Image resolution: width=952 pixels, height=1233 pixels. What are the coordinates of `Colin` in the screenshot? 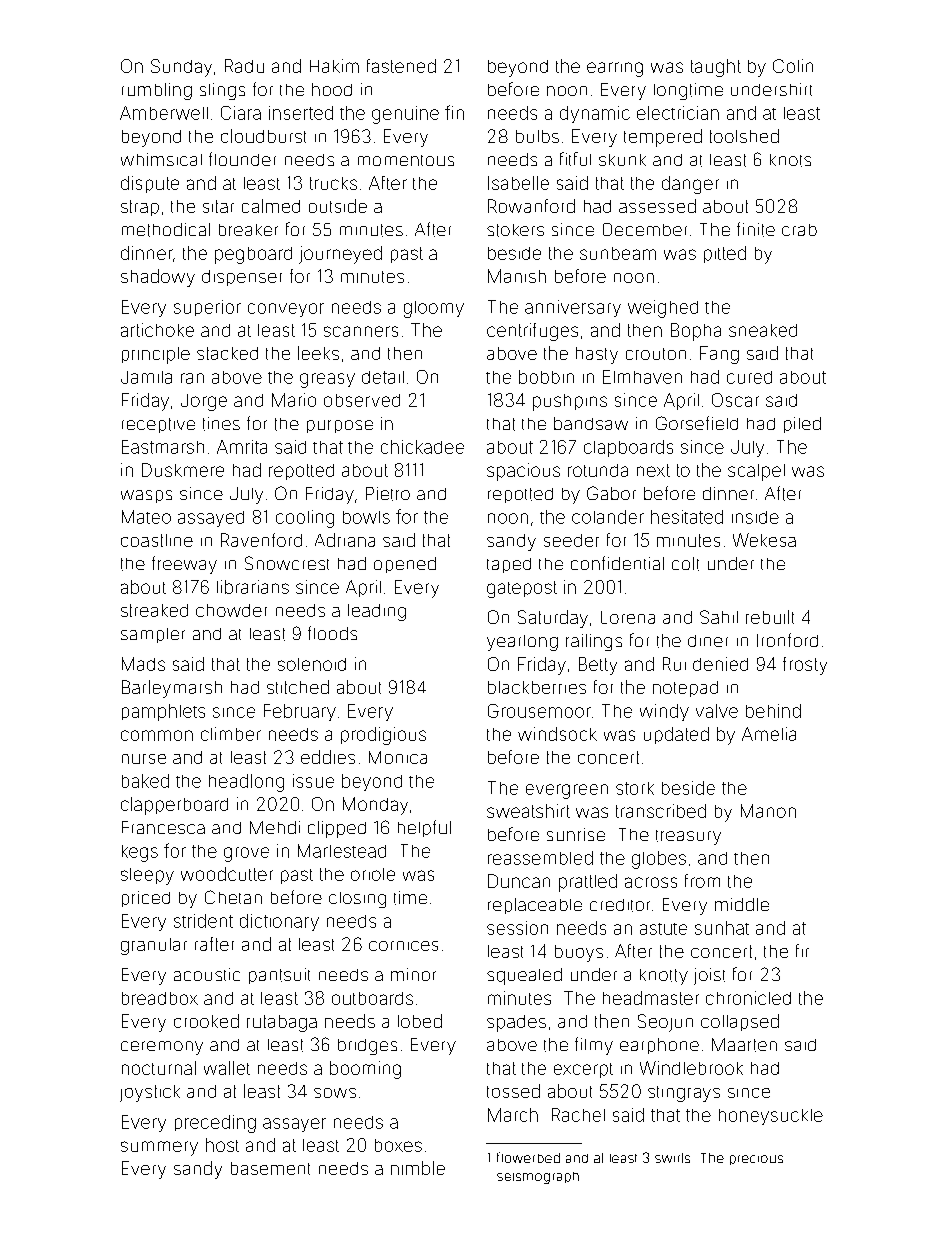 It's located at (793, 66).
